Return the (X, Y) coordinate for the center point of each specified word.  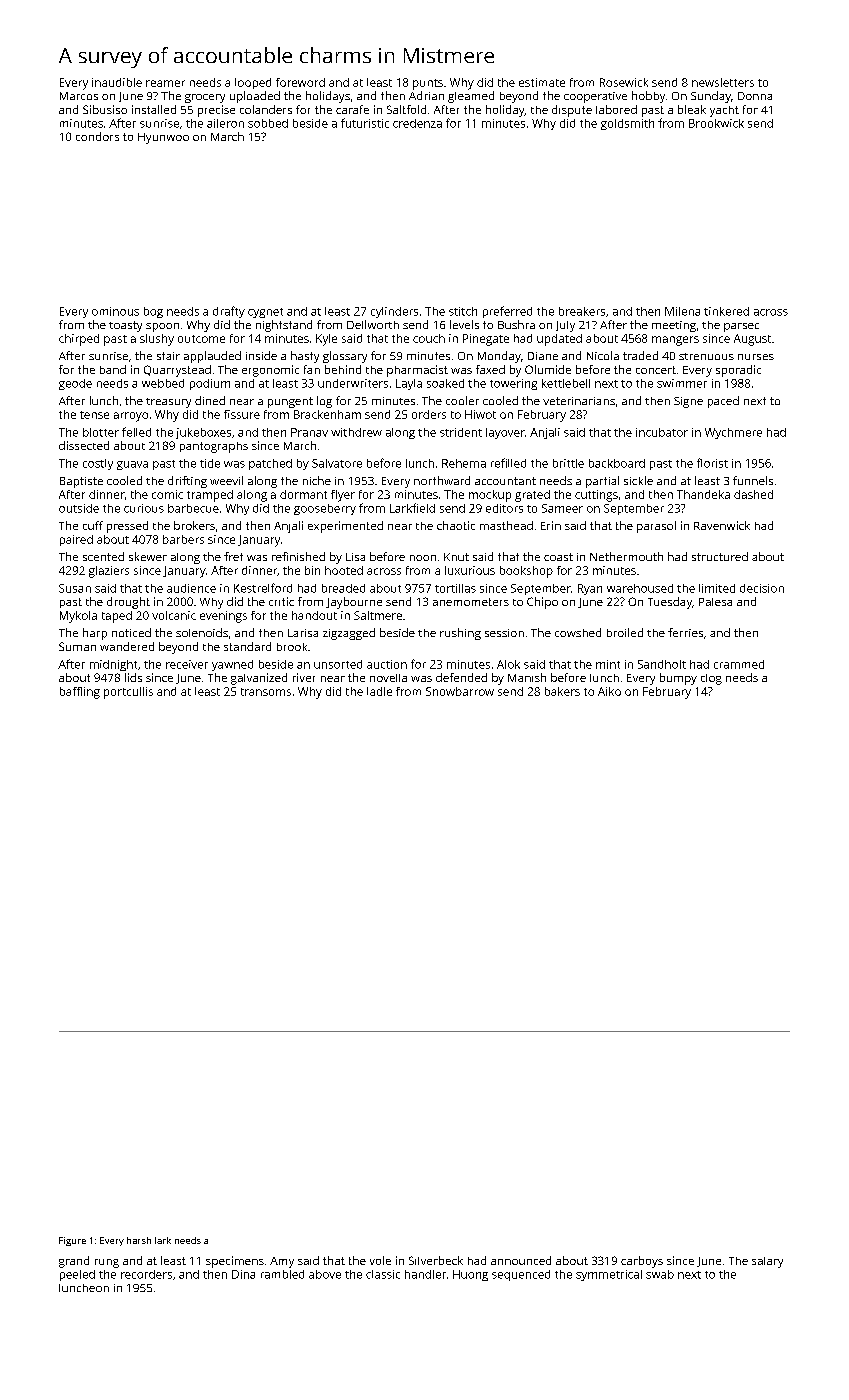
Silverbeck (436, 1260)
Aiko (609, 691)
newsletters (723, 82)
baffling (80, 693)
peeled (77, 1275)
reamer (165, 83)
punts (428, 84)
